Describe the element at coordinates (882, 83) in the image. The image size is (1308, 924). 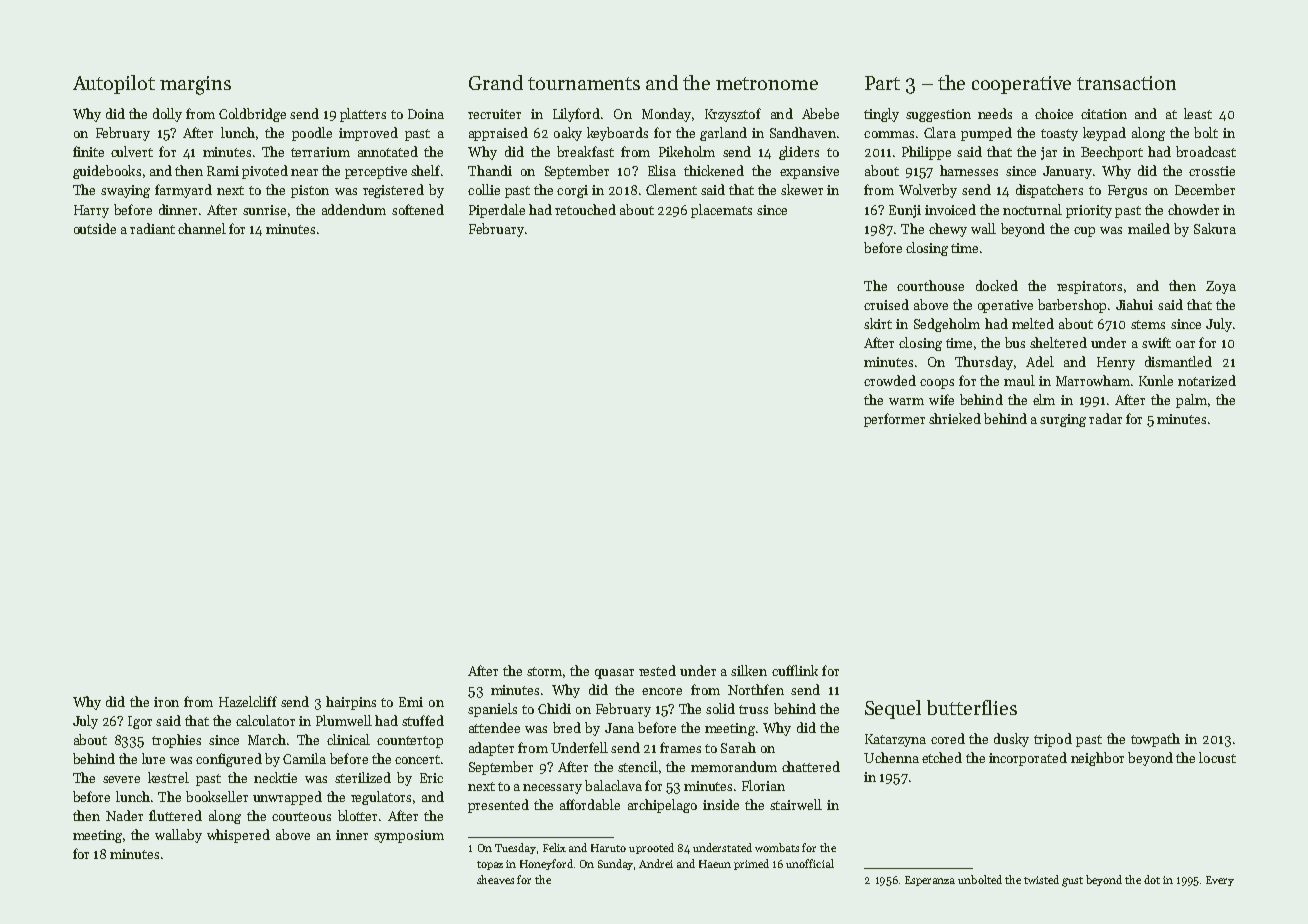
I see `Part` at that location.
